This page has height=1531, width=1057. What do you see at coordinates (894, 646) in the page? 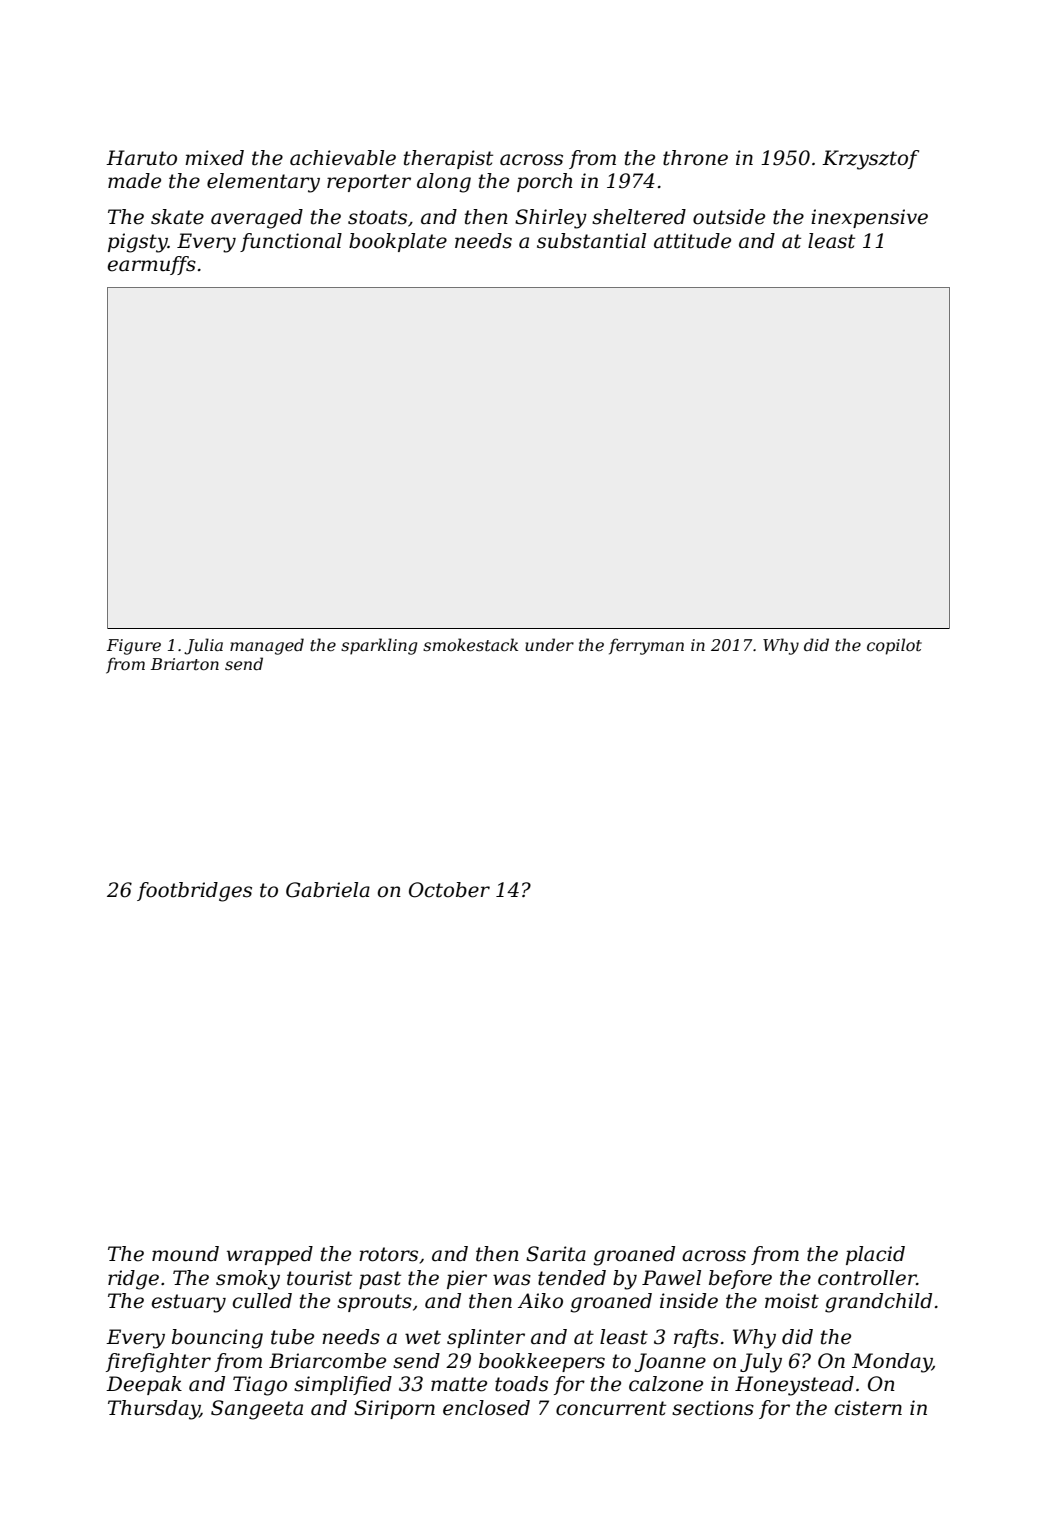
I see `copilot` at bounding box center [894, 646].
